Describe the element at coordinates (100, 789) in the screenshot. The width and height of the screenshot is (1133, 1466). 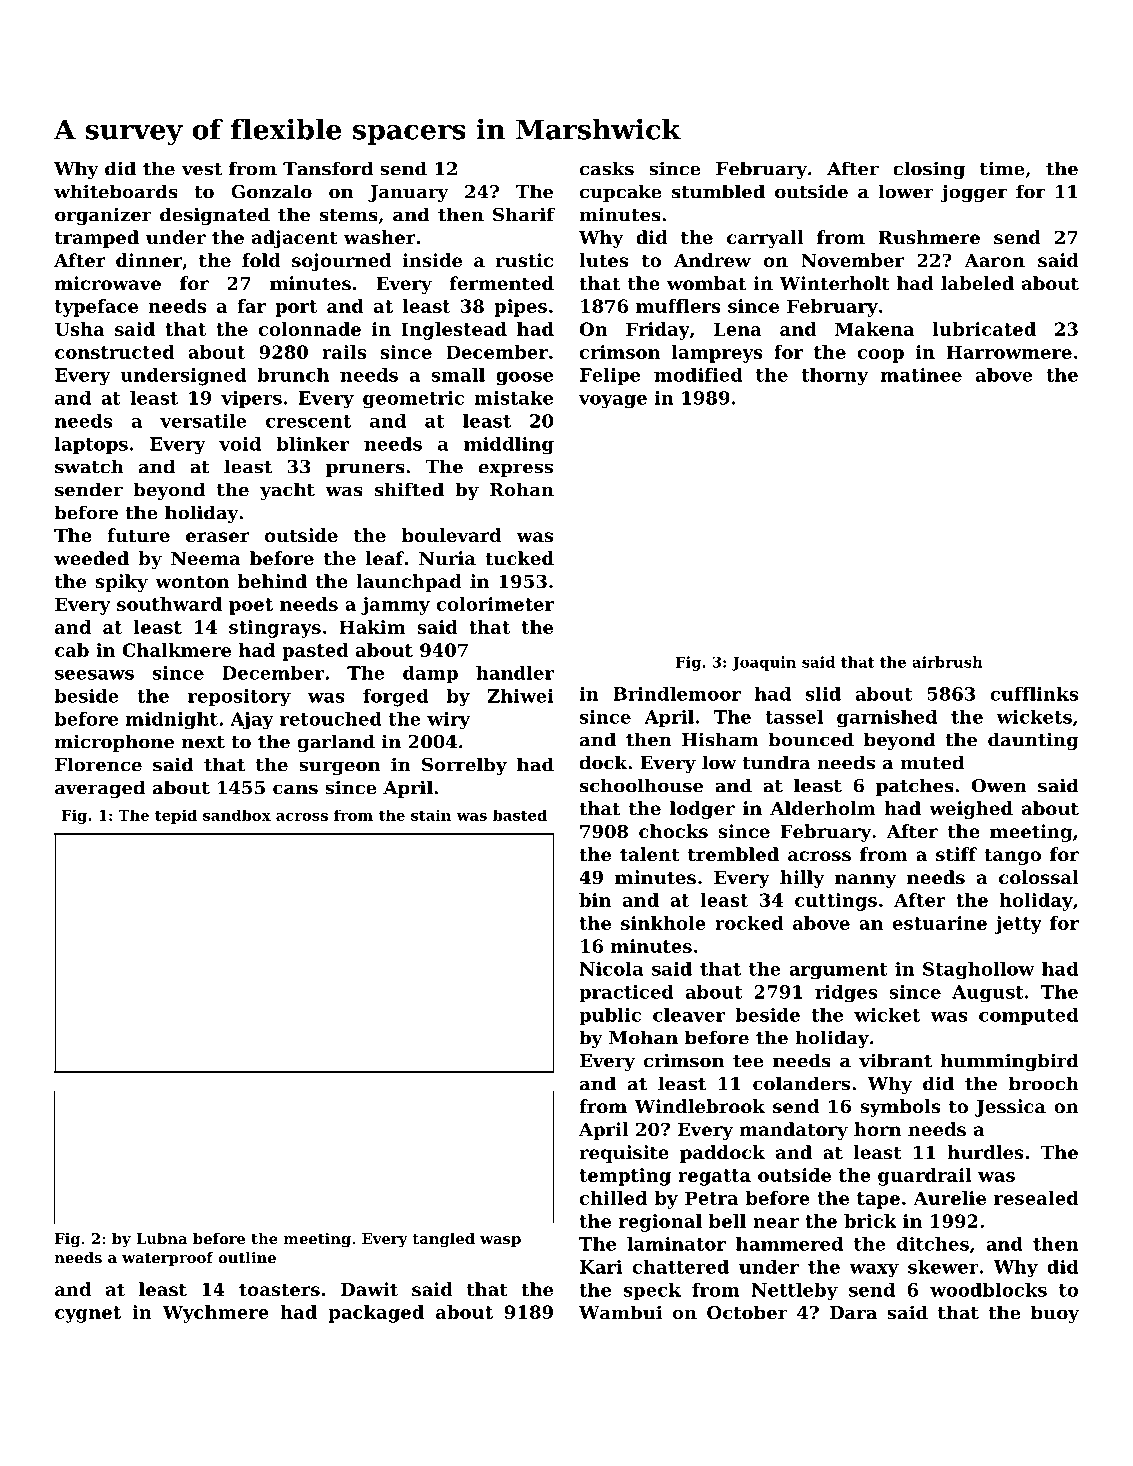
I see `averaged` at that location.
